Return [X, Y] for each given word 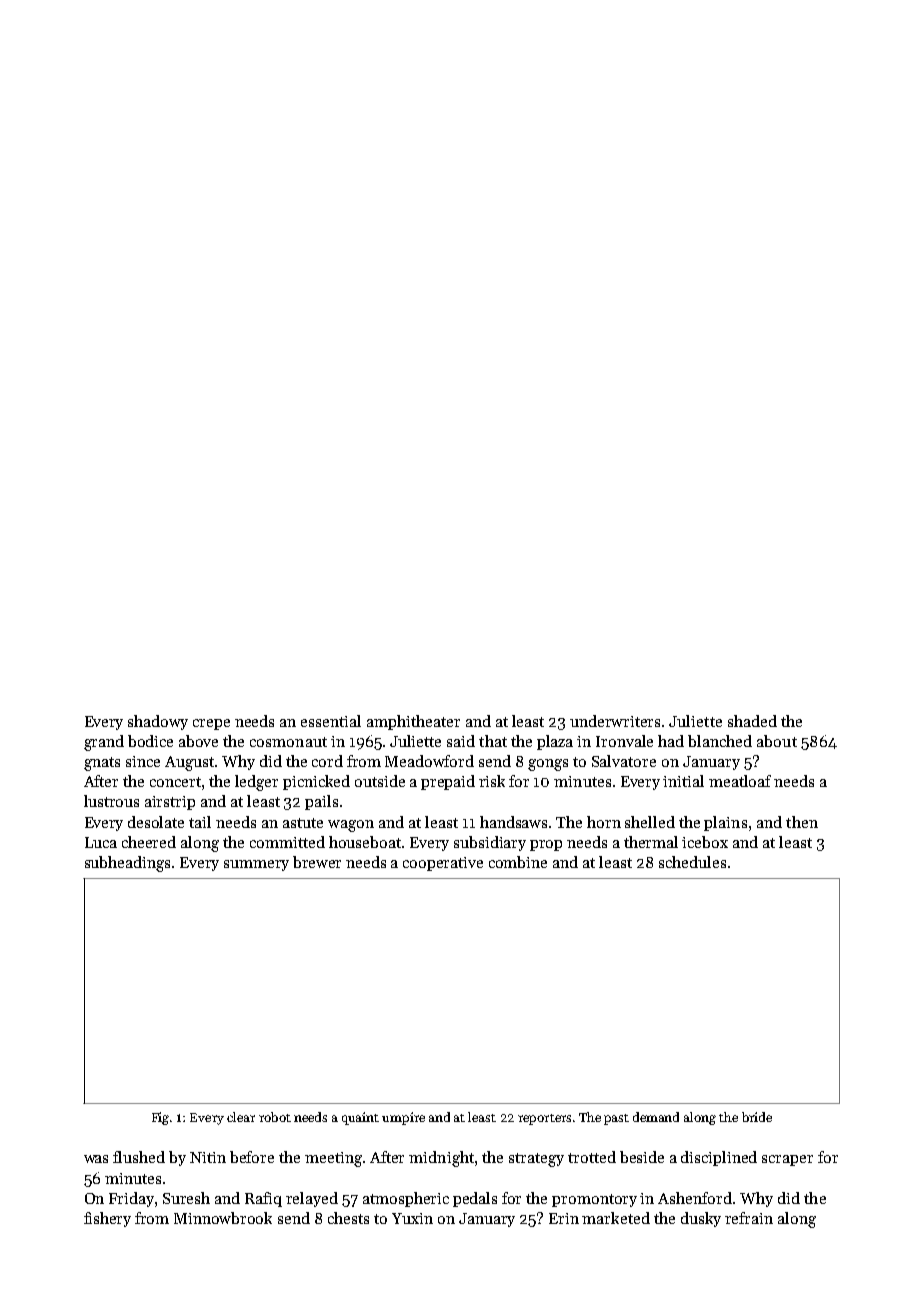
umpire [403, 1118]
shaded [752, 721]
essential [331, 721]
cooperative [443, 864]
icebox [705, 842]
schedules [692, 862]
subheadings [127, 864]
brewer [317, 862]
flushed [139, 1157]
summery [256, 865]
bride [757, 1117]
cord [327, 761]
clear [241, 1117]
